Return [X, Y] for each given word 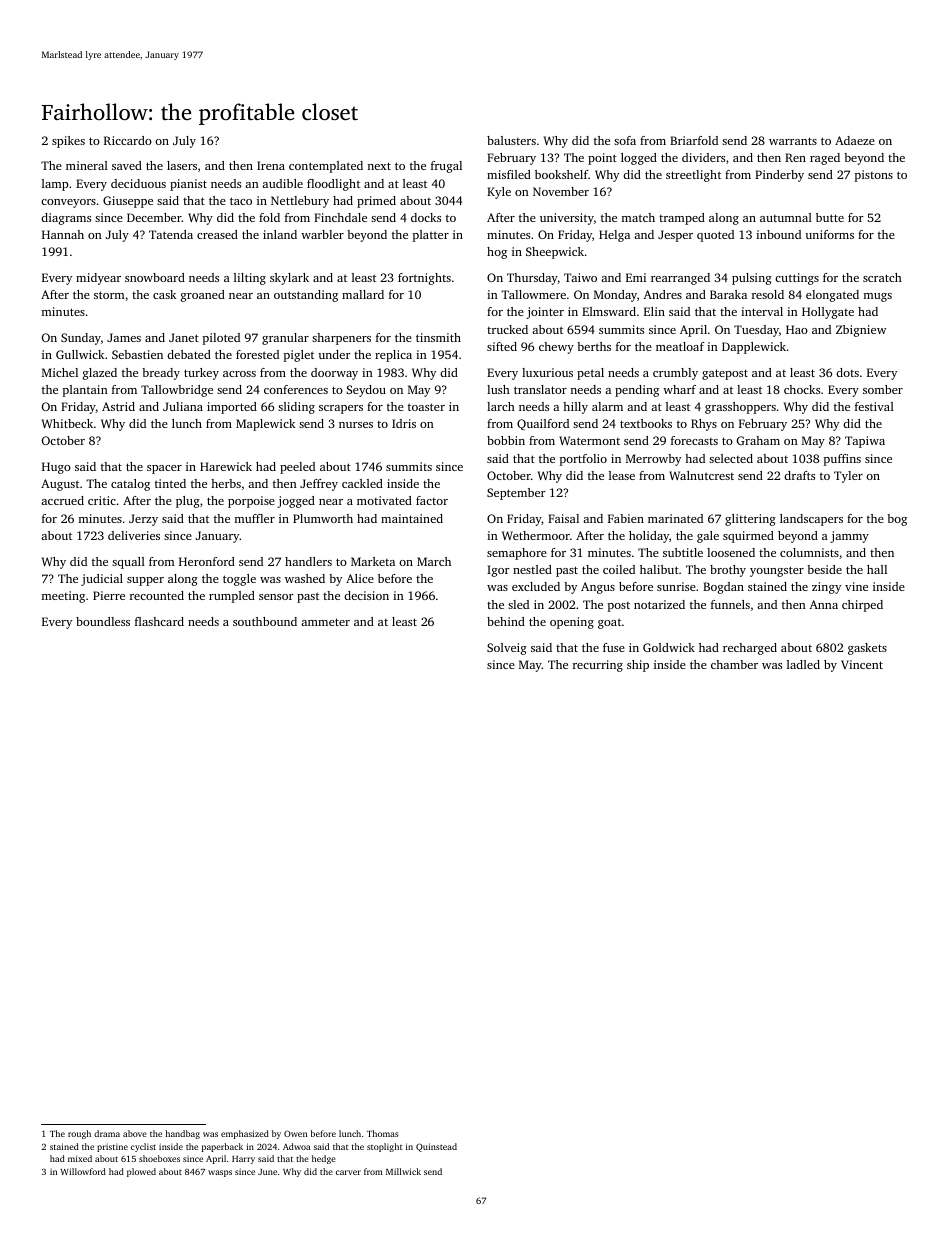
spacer [164, 469]
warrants [793, 141]
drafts [799, 475]
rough [79, 1134]
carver [348, 1172]
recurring [598, 666]
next [379, 166]
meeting [63, 597]
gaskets [867, 649]
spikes [68, 142]
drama [107, 1133]
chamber [734, 664]
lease [622, 475]
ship [638, 666]
